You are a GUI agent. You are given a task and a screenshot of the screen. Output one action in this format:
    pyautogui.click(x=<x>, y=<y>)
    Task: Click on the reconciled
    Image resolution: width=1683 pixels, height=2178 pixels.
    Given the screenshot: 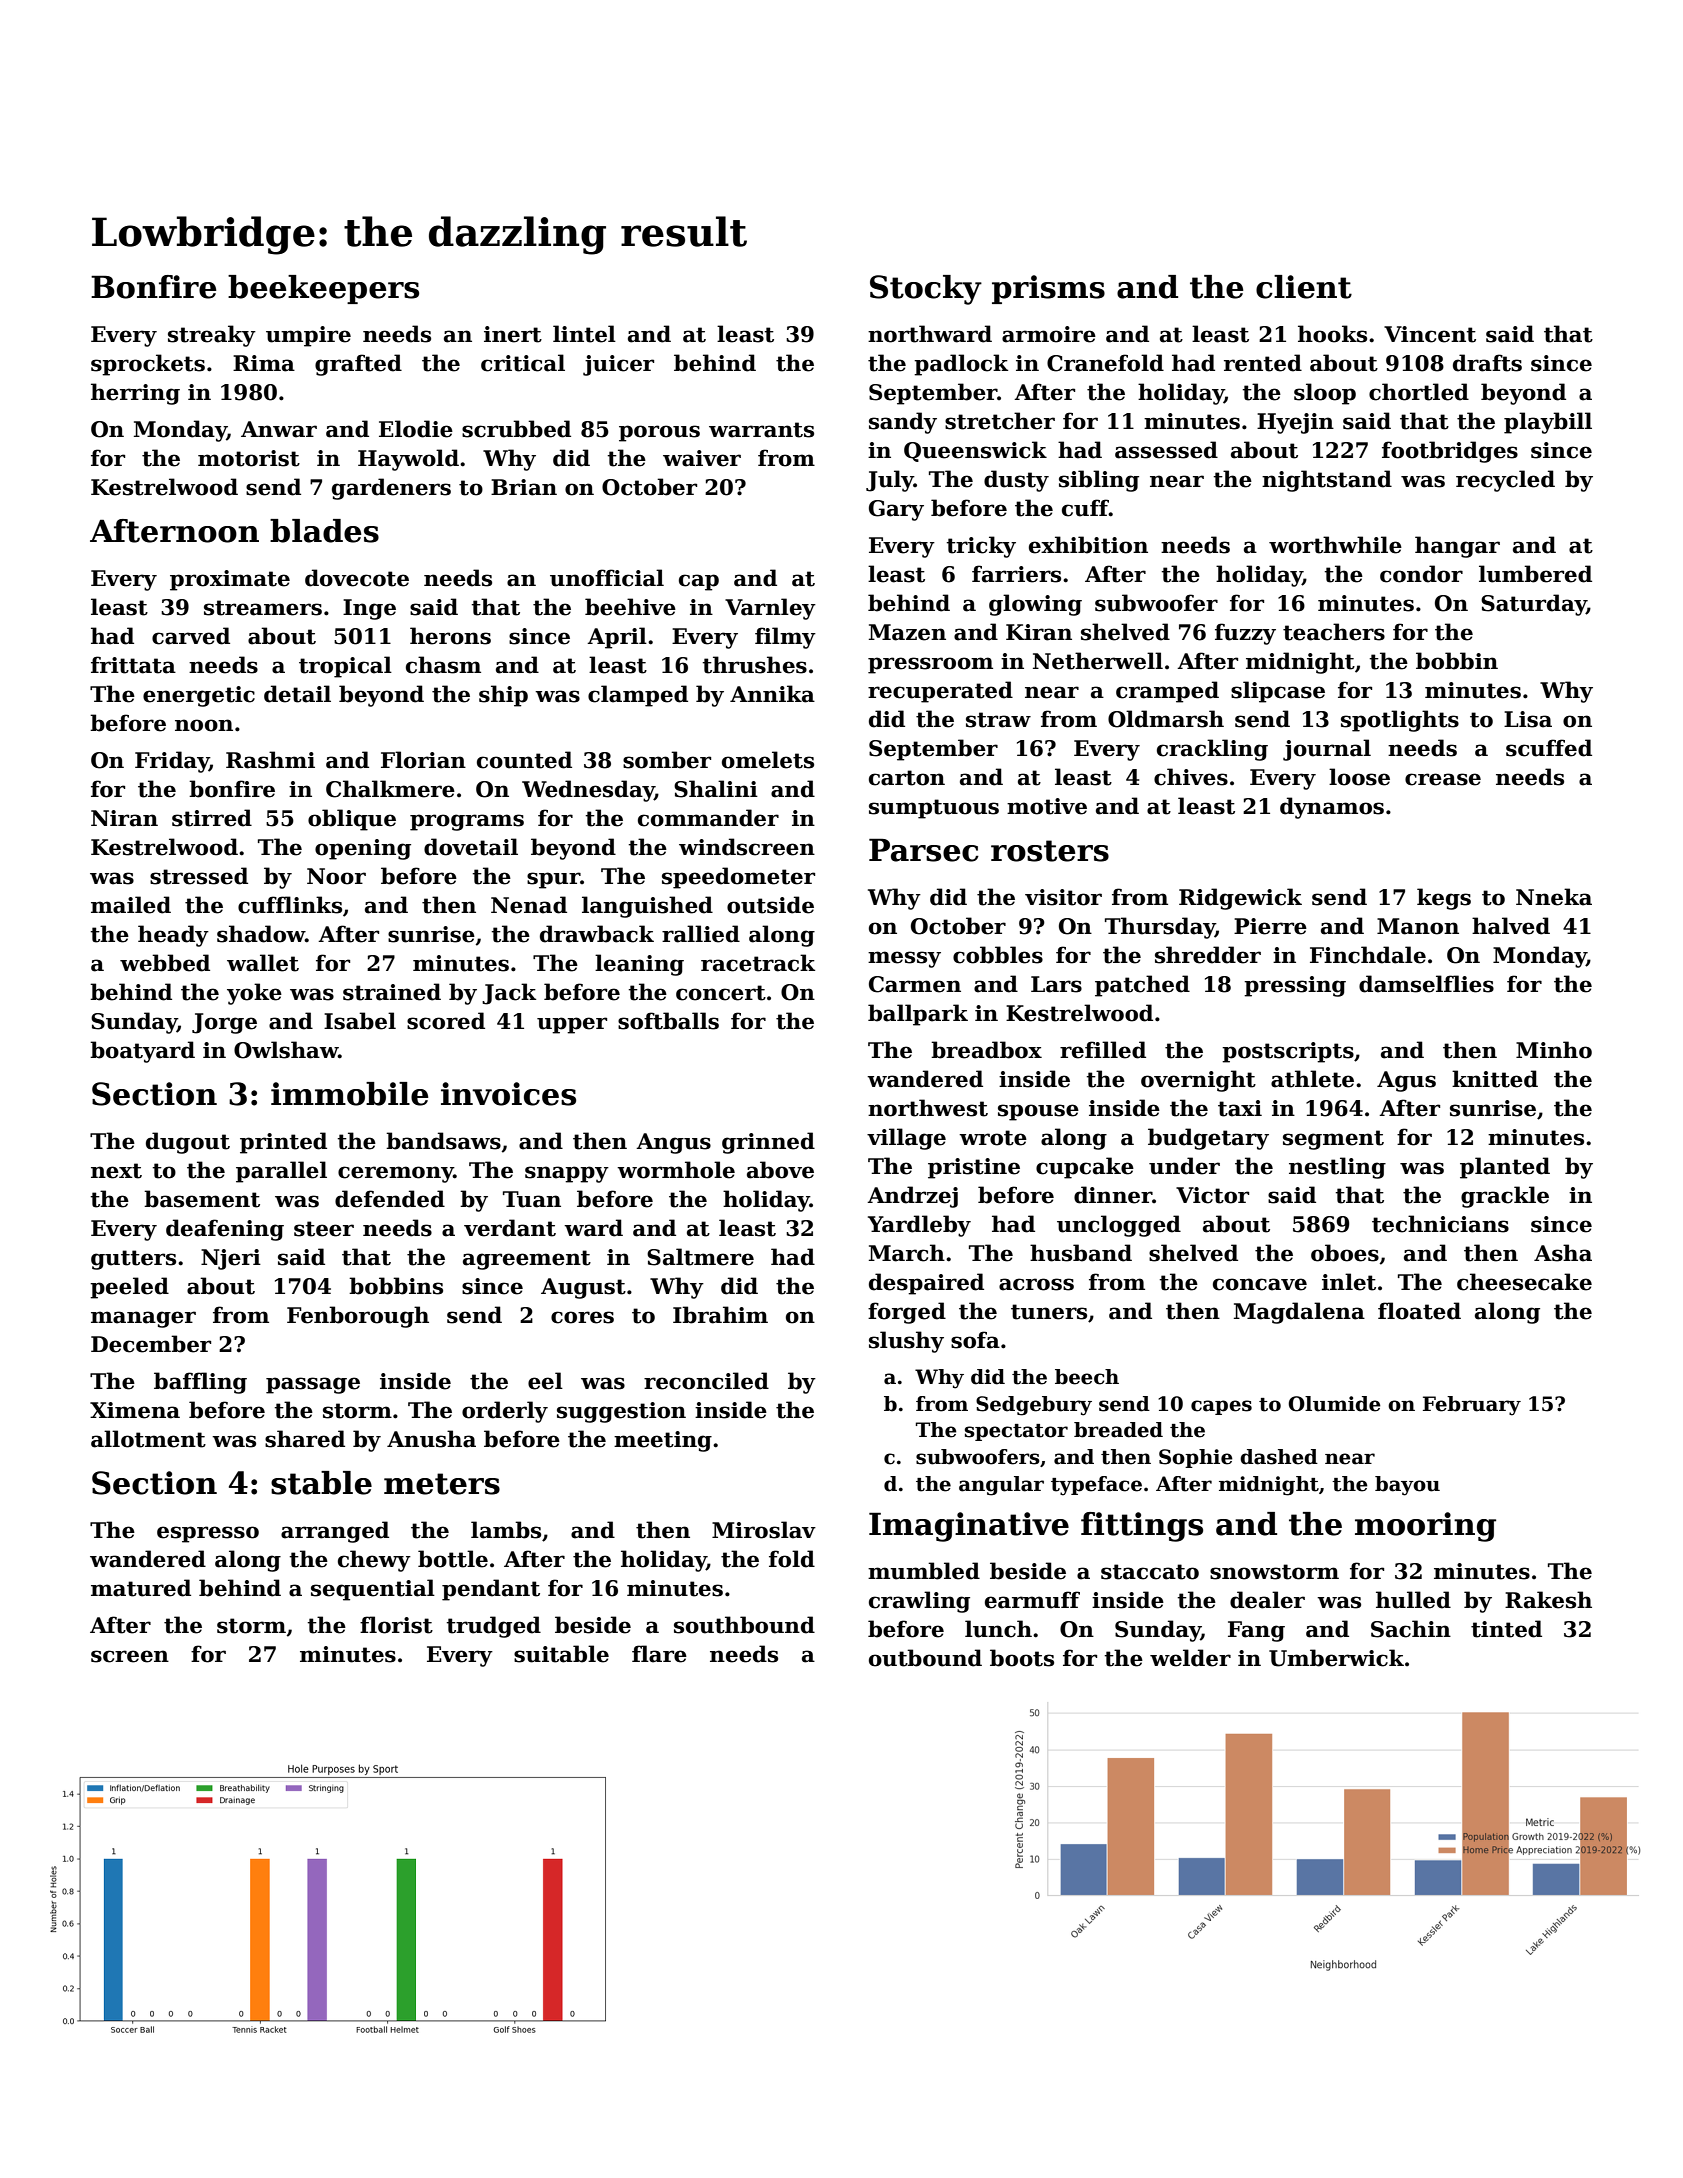 What is the action you would take?
    pyautogui.click(x=706, y=1381)
